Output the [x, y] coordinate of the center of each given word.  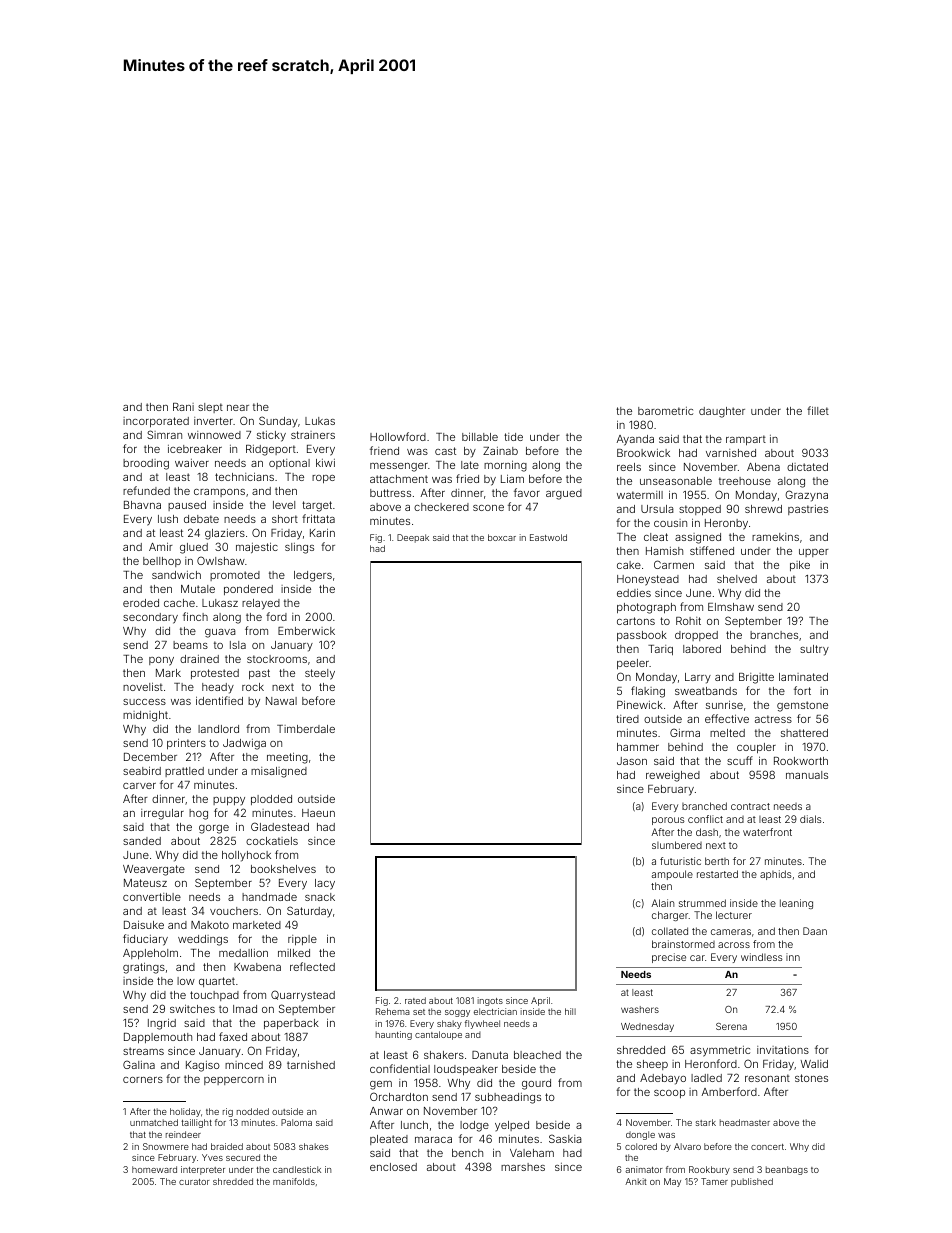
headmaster [745, 1122]
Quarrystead [303, 995]
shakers [444, 1055]
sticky [271, 436]
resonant [767, 1078]
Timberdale [306, 729]
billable [480, 436]
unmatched [154, 1122]
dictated [807, 467]
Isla [238, 645]
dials [811, 819]
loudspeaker [466, 1070]
